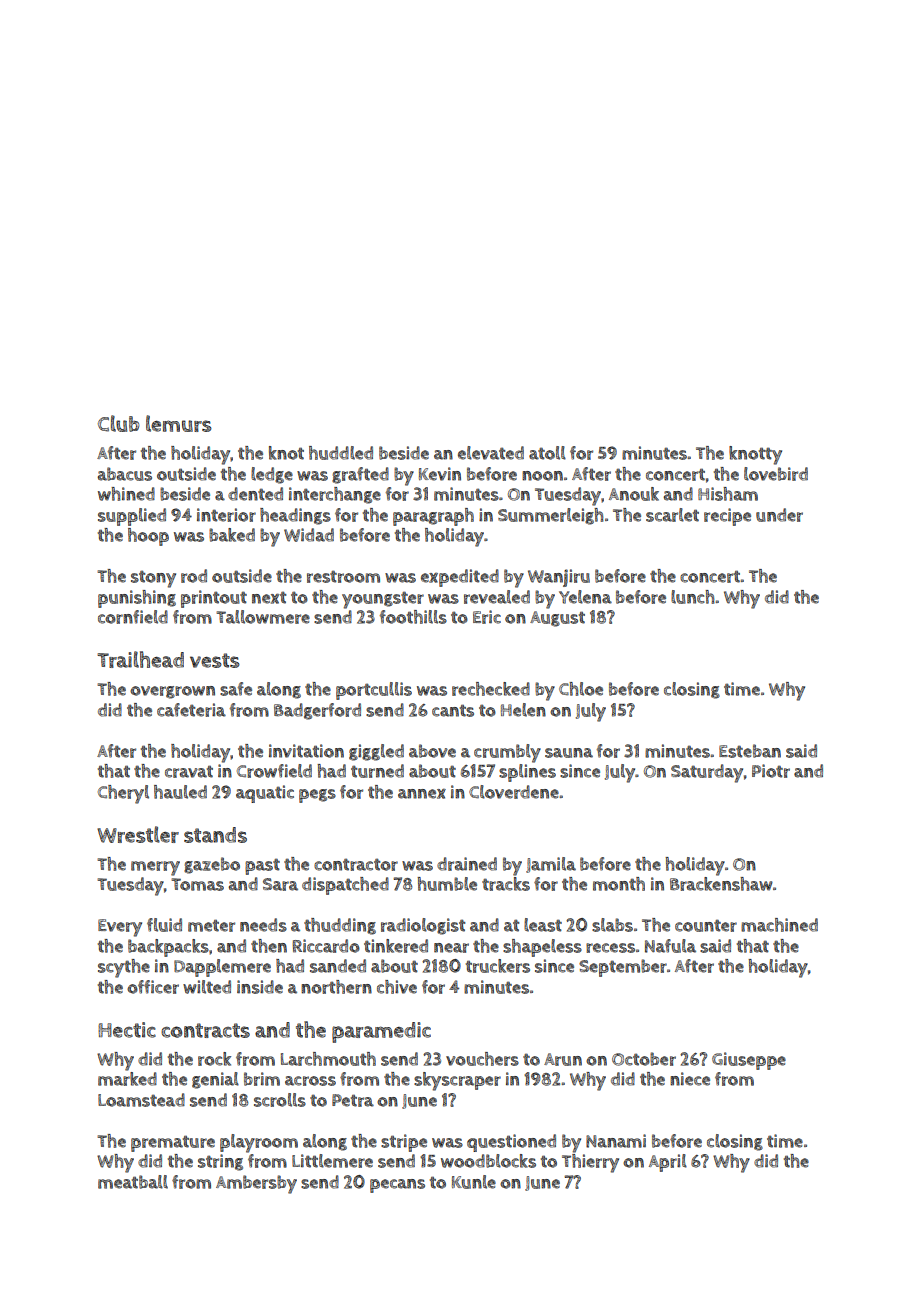  Describe the element at coordinates (397, 1186) in the document. I see `pecans` at that location.
